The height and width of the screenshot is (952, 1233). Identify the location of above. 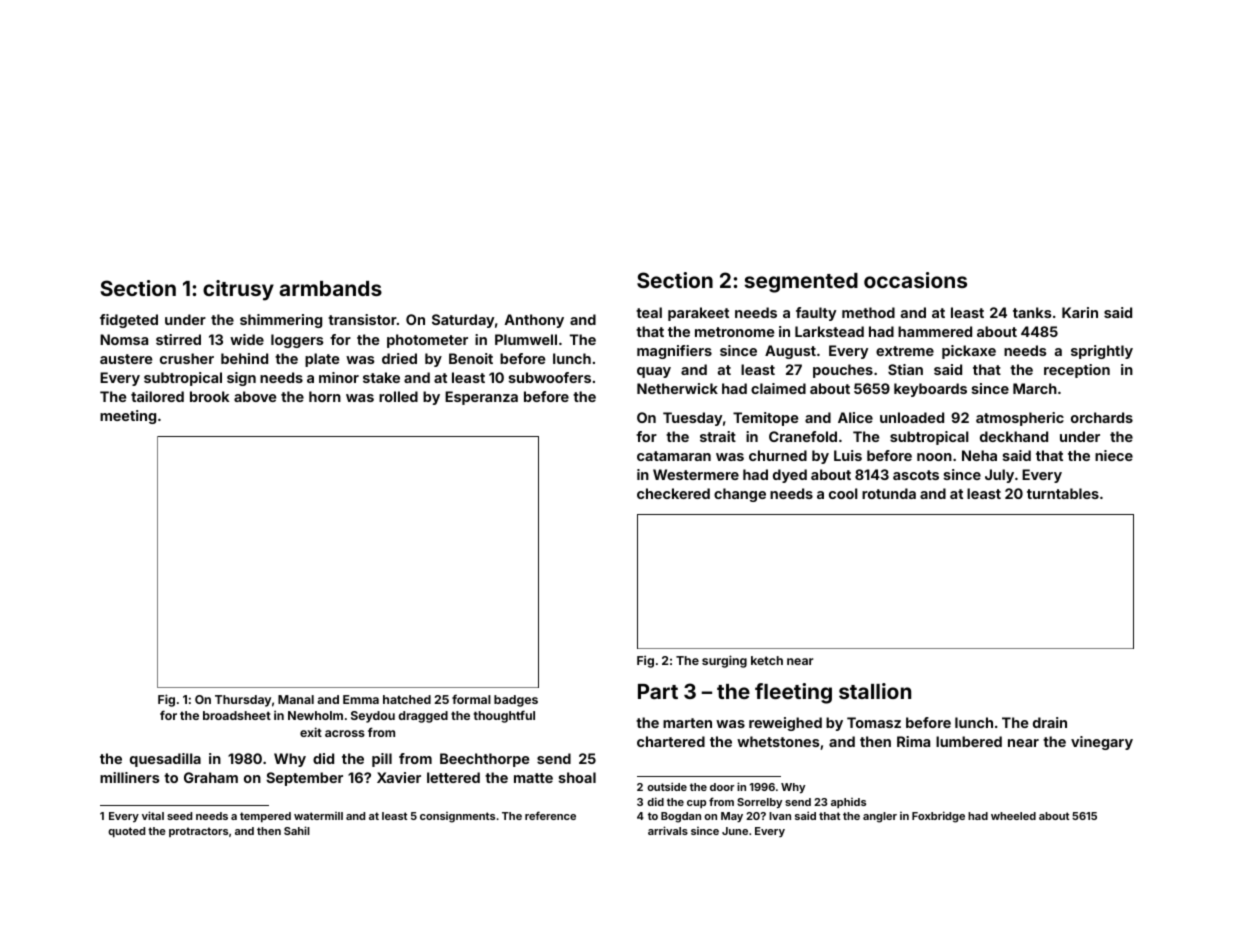
(255, 396).
